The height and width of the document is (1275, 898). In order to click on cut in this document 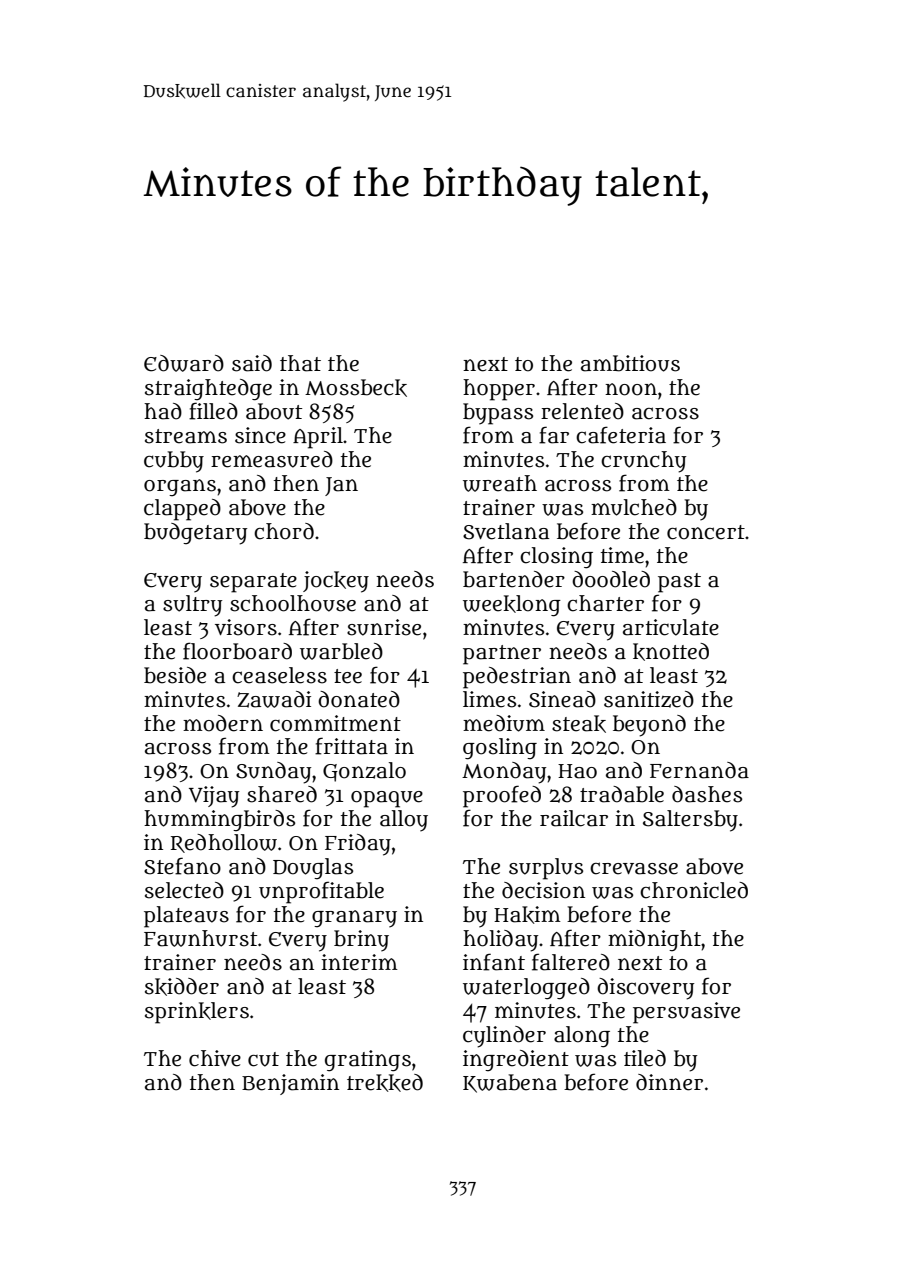, I will do `click(263, 1059)`.
